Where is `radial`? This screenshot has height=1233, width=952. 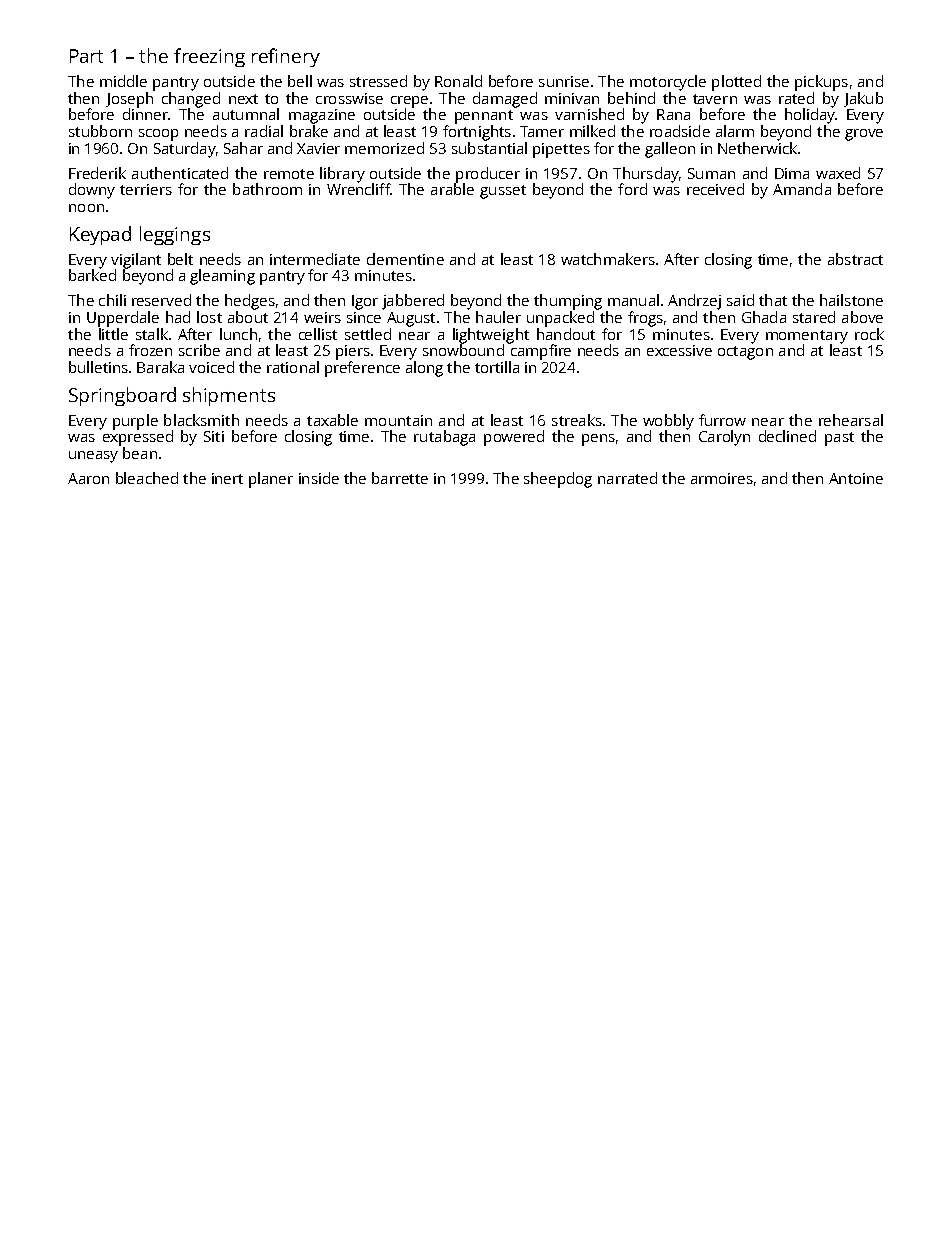
radial is located at coordinates (264, 131).
